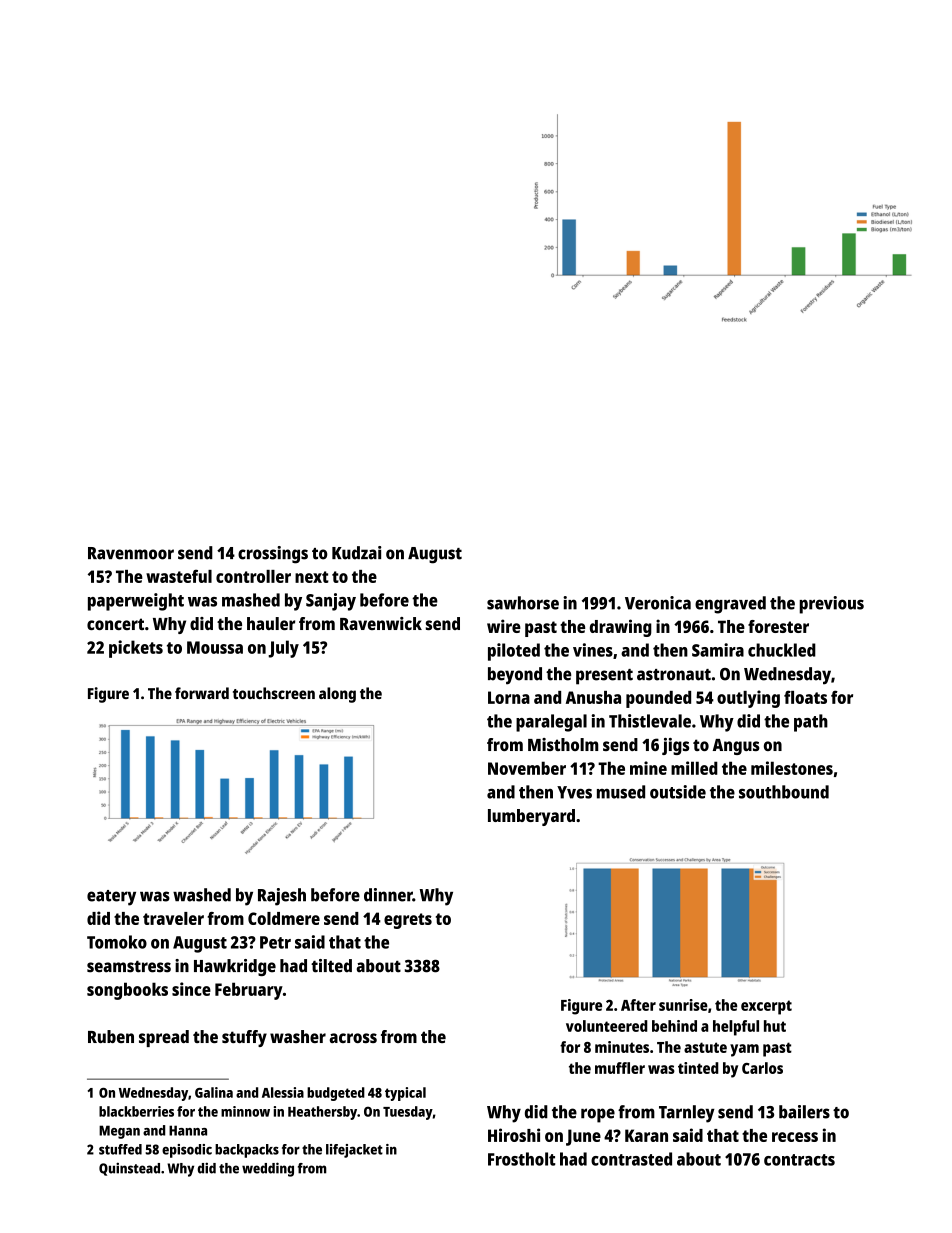 Image resolution: width=952 pixels, height=1233 pixels. Describe the element at coordinates (202, 895) in the screenshot. I see `washed` at that location.
